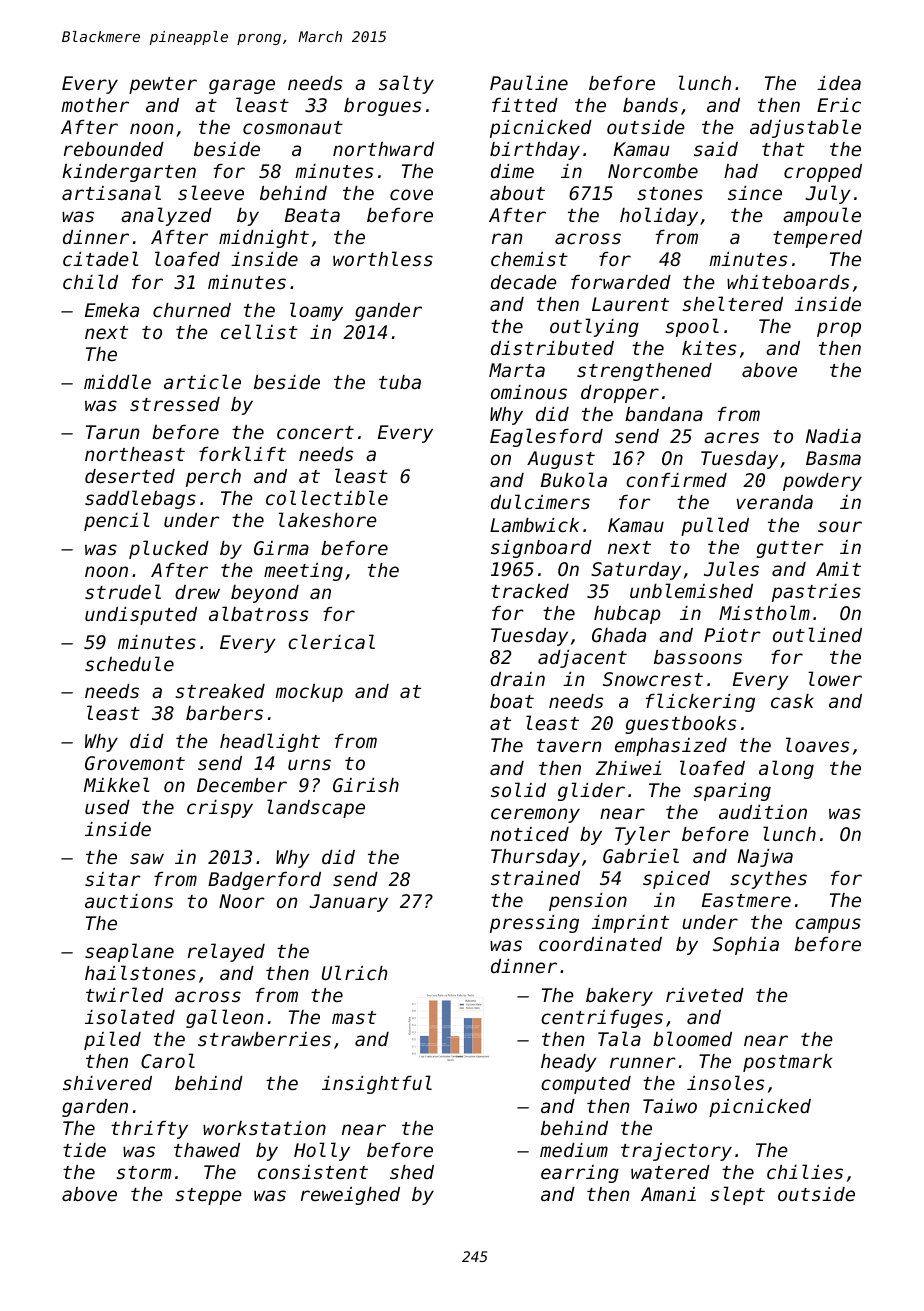  What do you see at coordinates (350, 1196) in the screenshot?
I see `reweighed` at bounding box center [350, 1196].
